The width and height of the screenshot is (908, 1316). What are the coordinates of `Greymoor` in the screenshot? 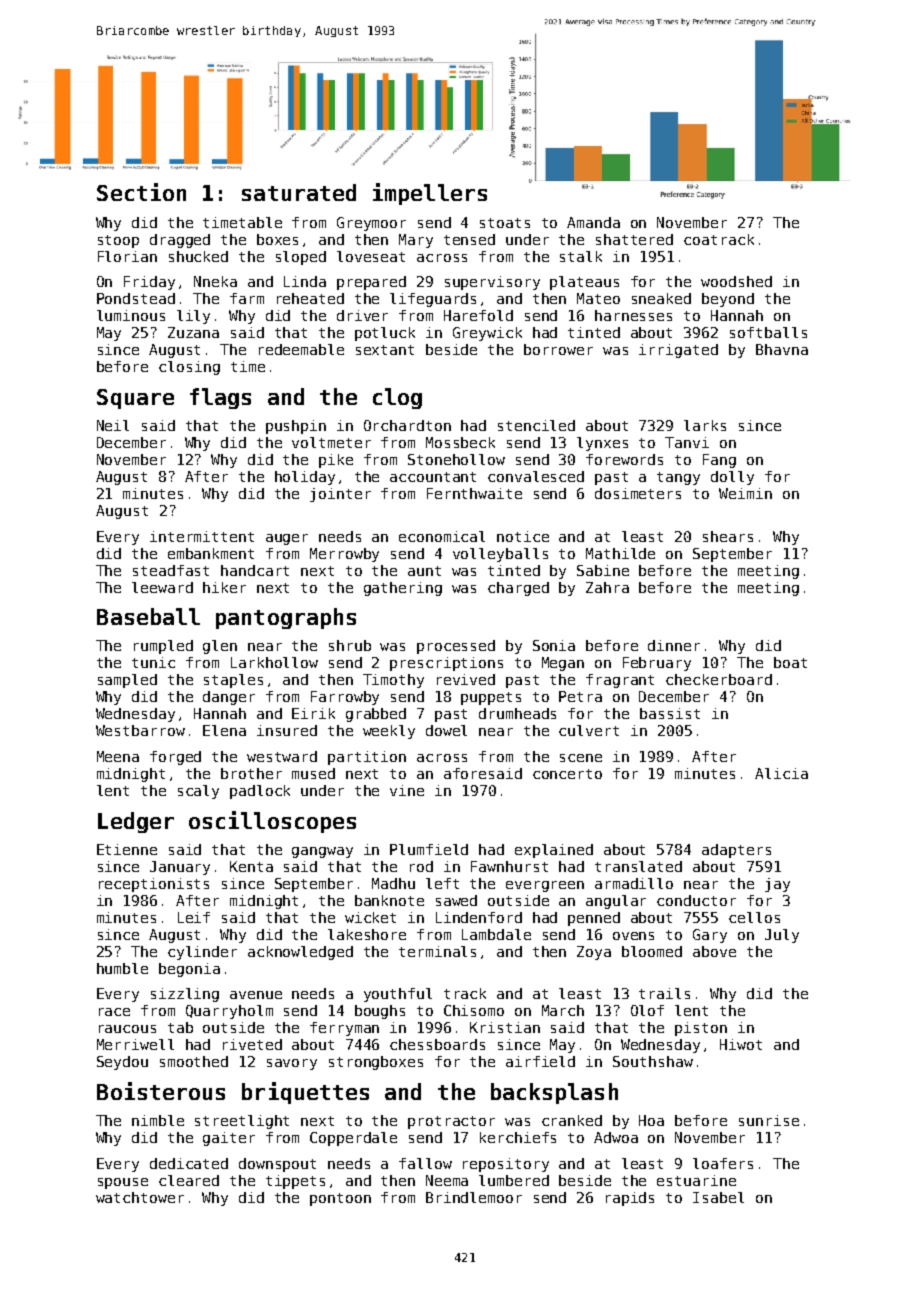 It's located at (371, 224).
